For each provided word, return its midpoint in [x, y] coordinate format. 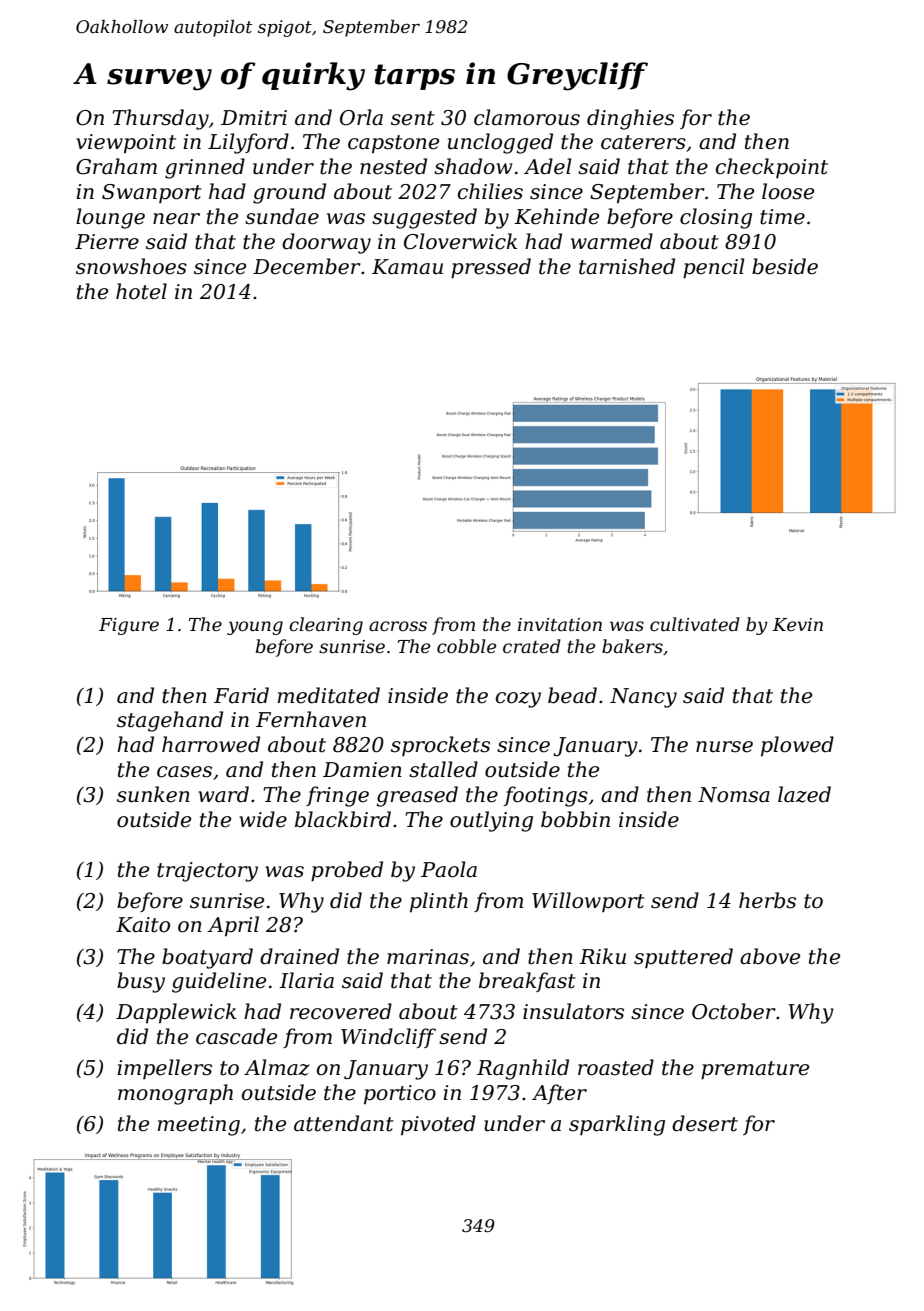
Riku [602, 956]
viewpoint [126, 143]
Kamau [407, 267]
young [255, 628]
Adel [548, 166]
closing [716, 218]
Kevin [797, 625]
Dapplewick [176, 1013]
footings [546, 796]
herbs [767, 900]
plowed [797, 746]
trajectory [207, 872]
